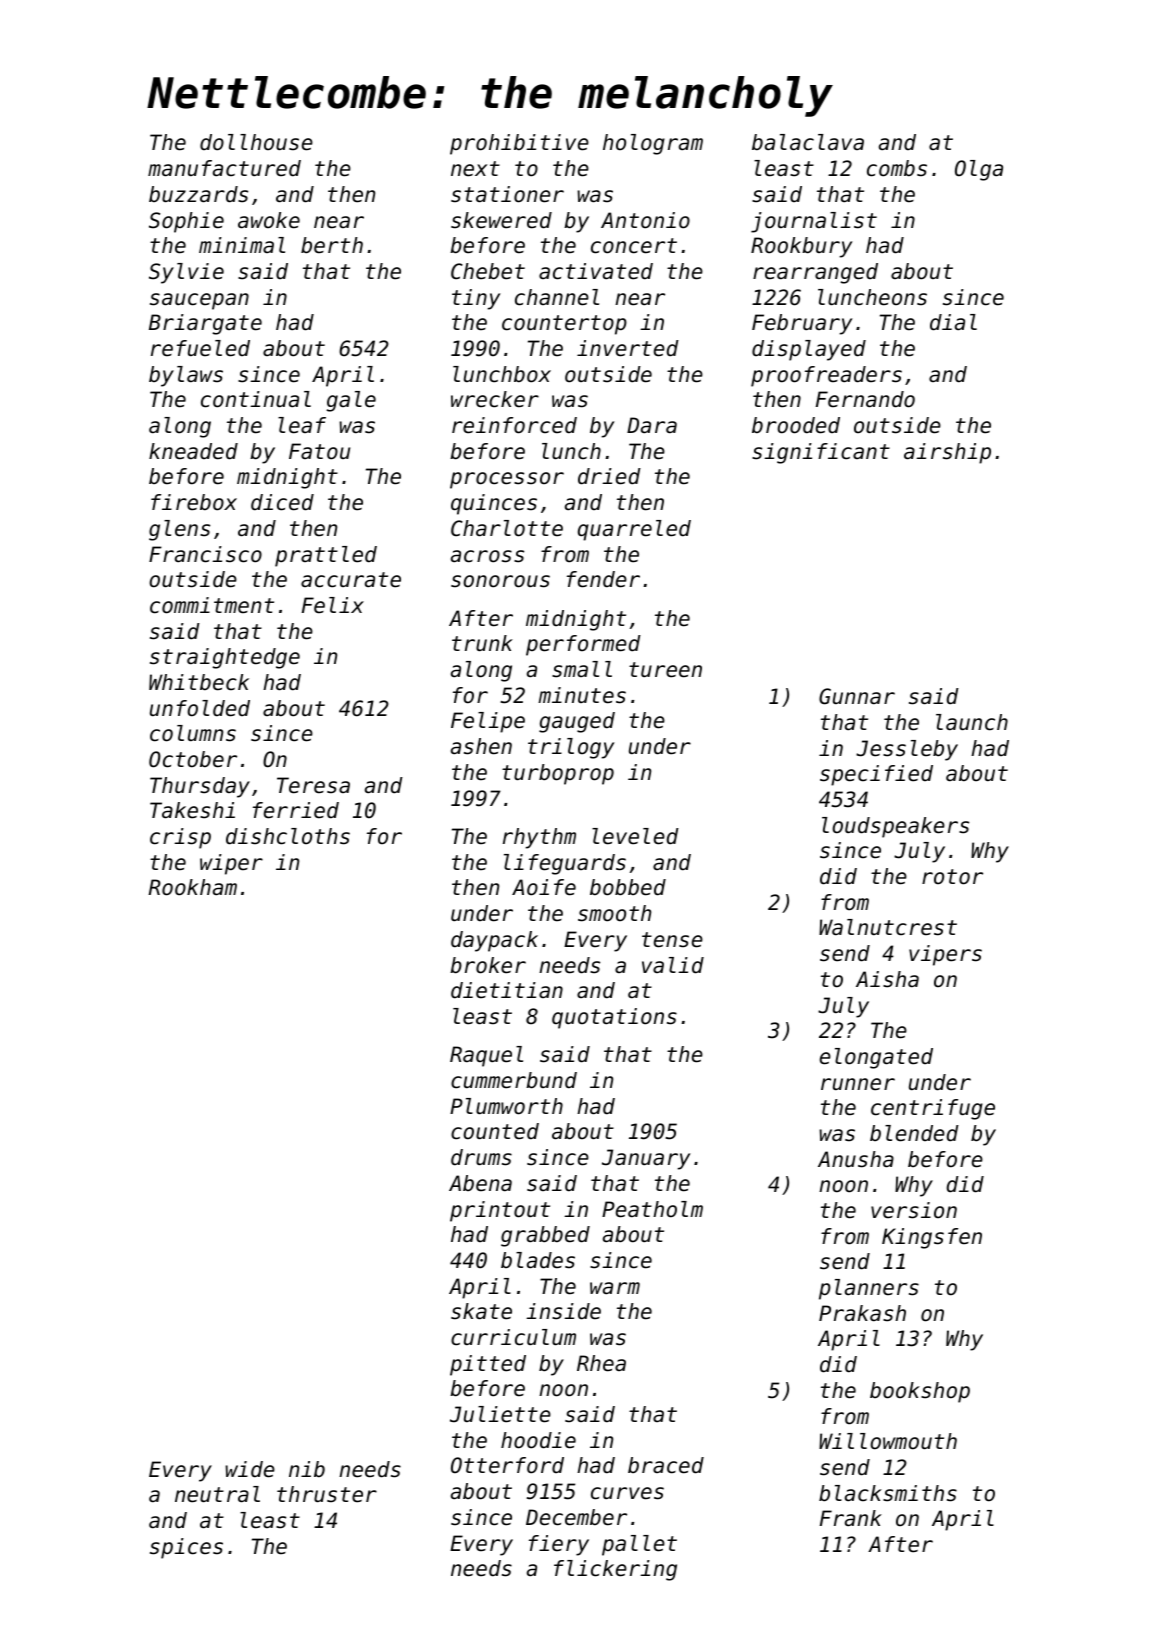  What do you see at coordinates (514, 1080) in the image?
I see `cummerbund` at bounding box center [514, 1080].
